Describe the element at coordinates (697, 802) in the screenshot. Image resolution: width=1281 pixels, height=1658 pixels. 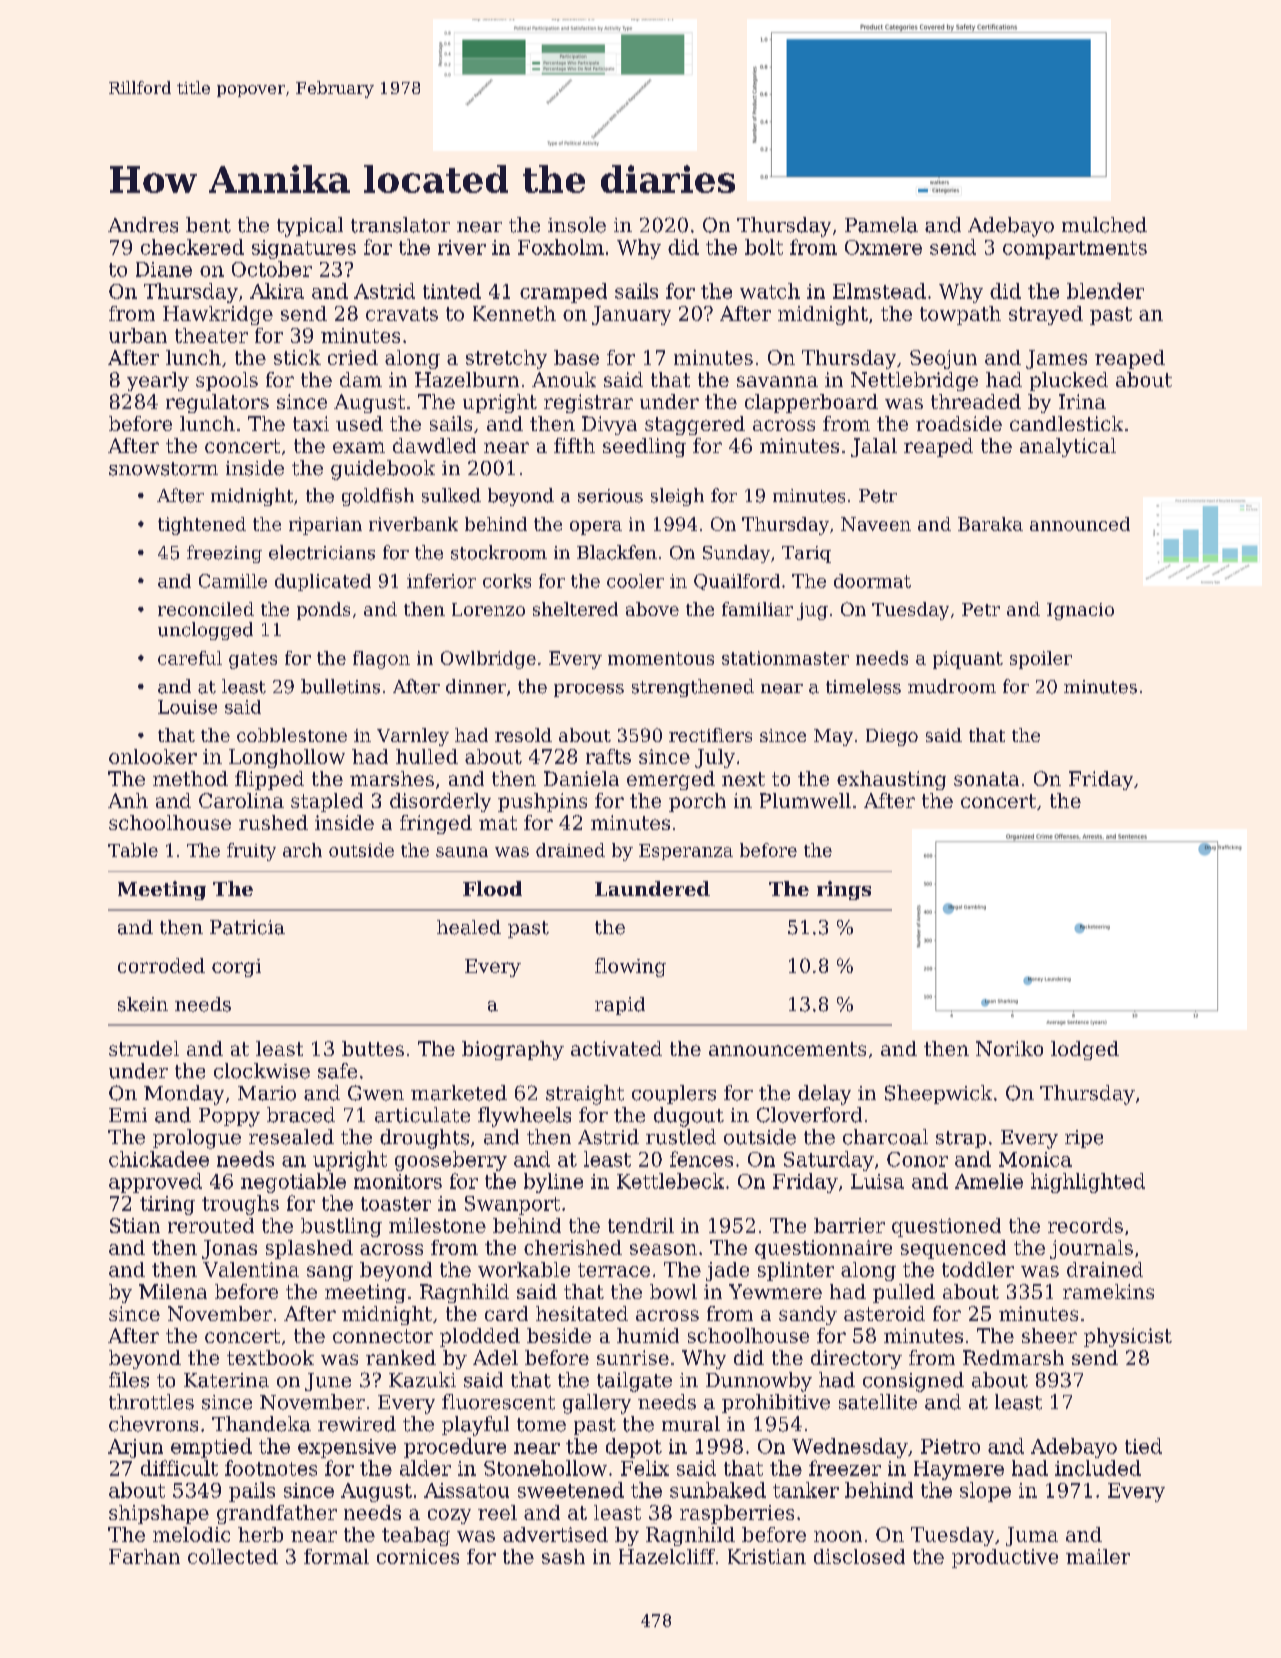
I see `porch` at that location.
